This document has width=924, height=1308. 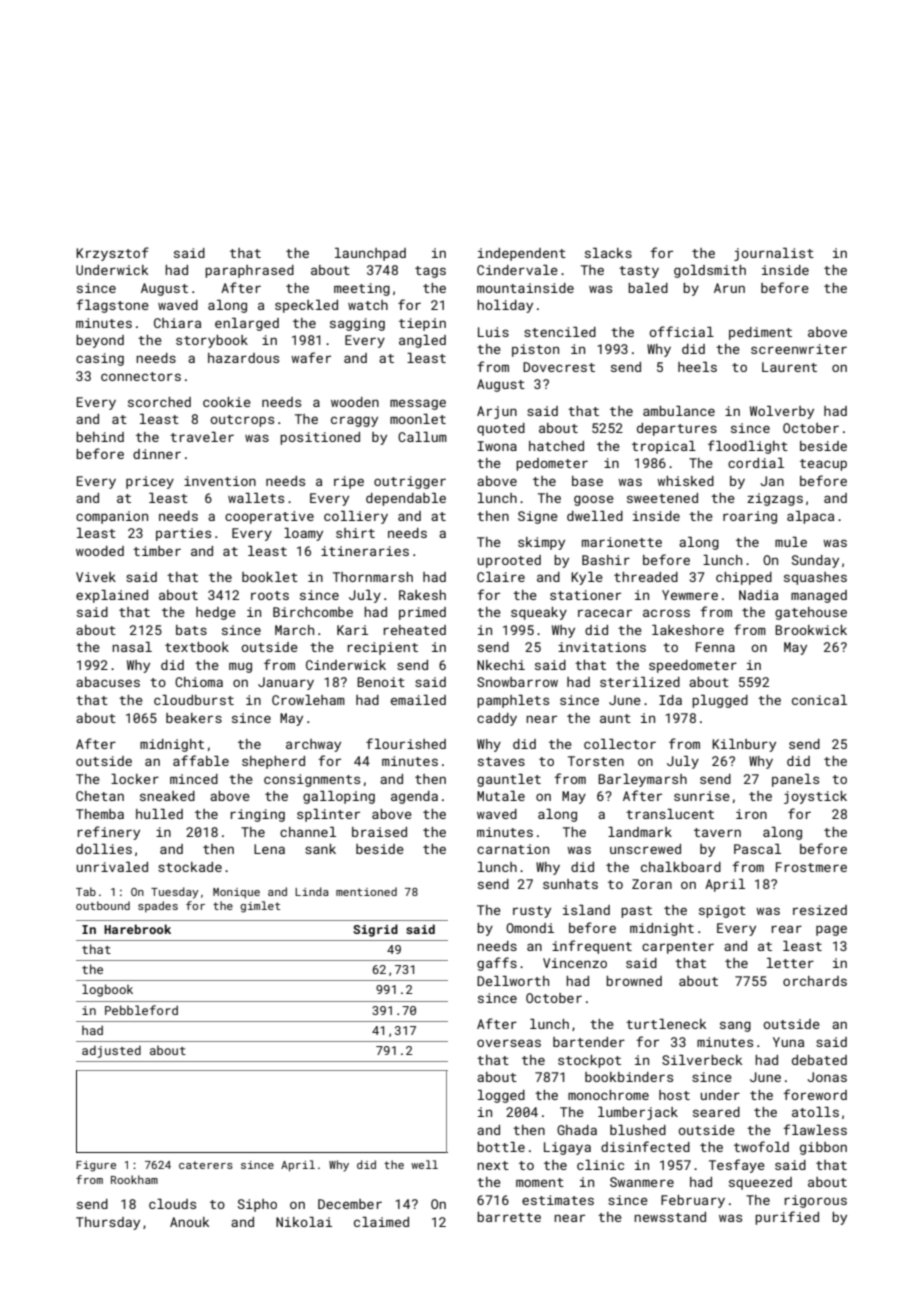 What do you see at coordinates (103, 905) in the document?
I see `outbound` at bounding box center [103, 905].
